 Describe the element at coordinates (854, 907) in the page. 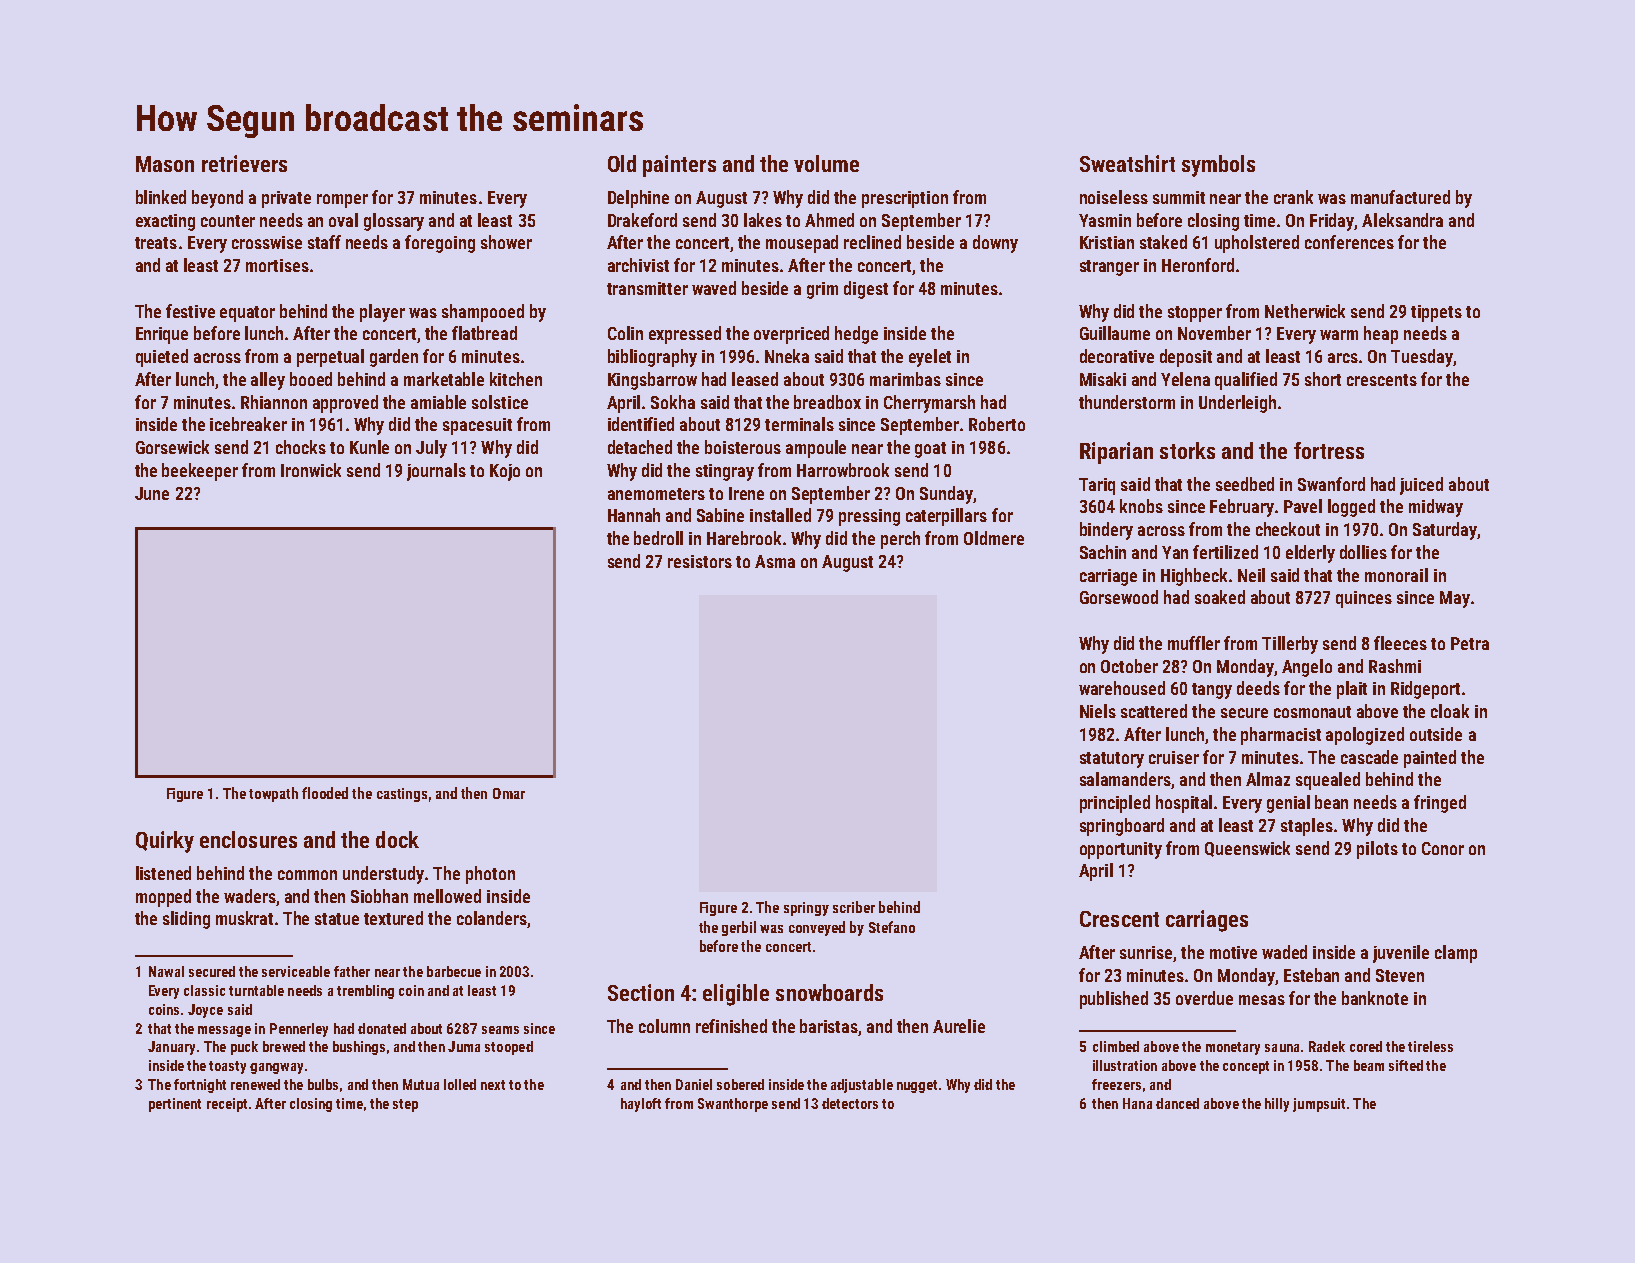

I see `scriber` at that location.
